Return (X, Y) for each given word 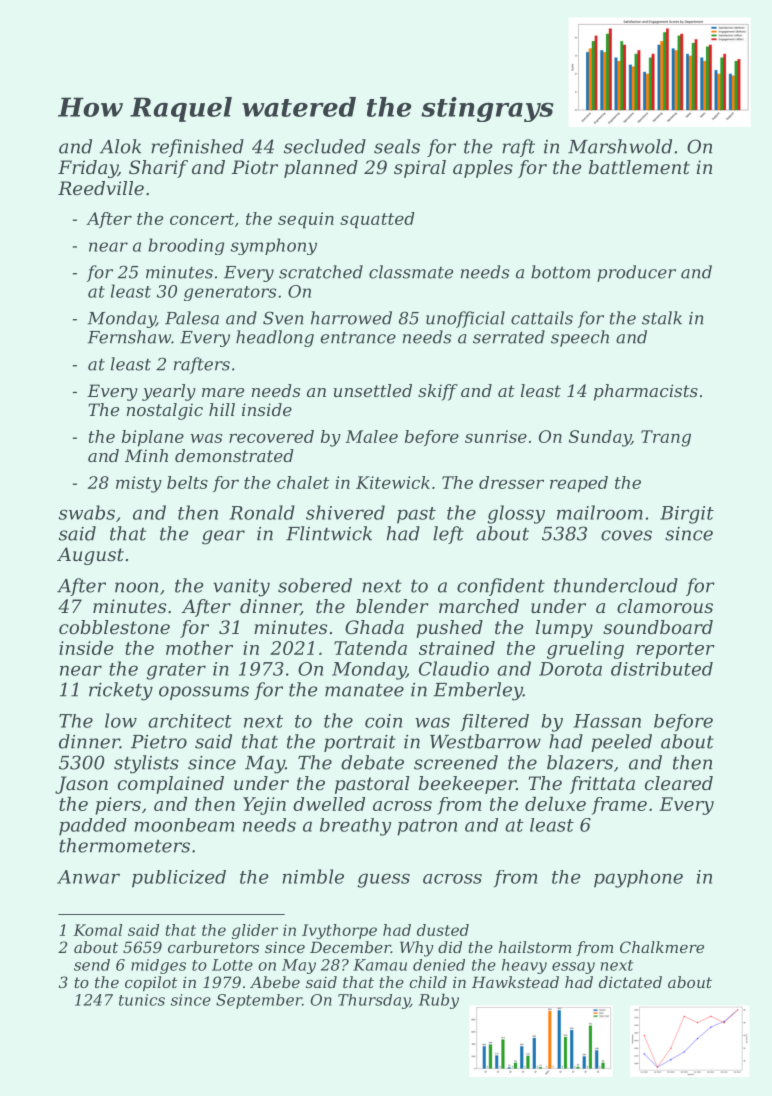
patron (427, 827)
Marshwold (620, 146)
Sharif (158, 169)
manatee (364, 690)
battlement (639, 167)
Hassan (607, 721)
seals (397, 146)
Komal (97, 930)
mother (199, 648)
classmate (411, 272)
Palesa (192, 318)
